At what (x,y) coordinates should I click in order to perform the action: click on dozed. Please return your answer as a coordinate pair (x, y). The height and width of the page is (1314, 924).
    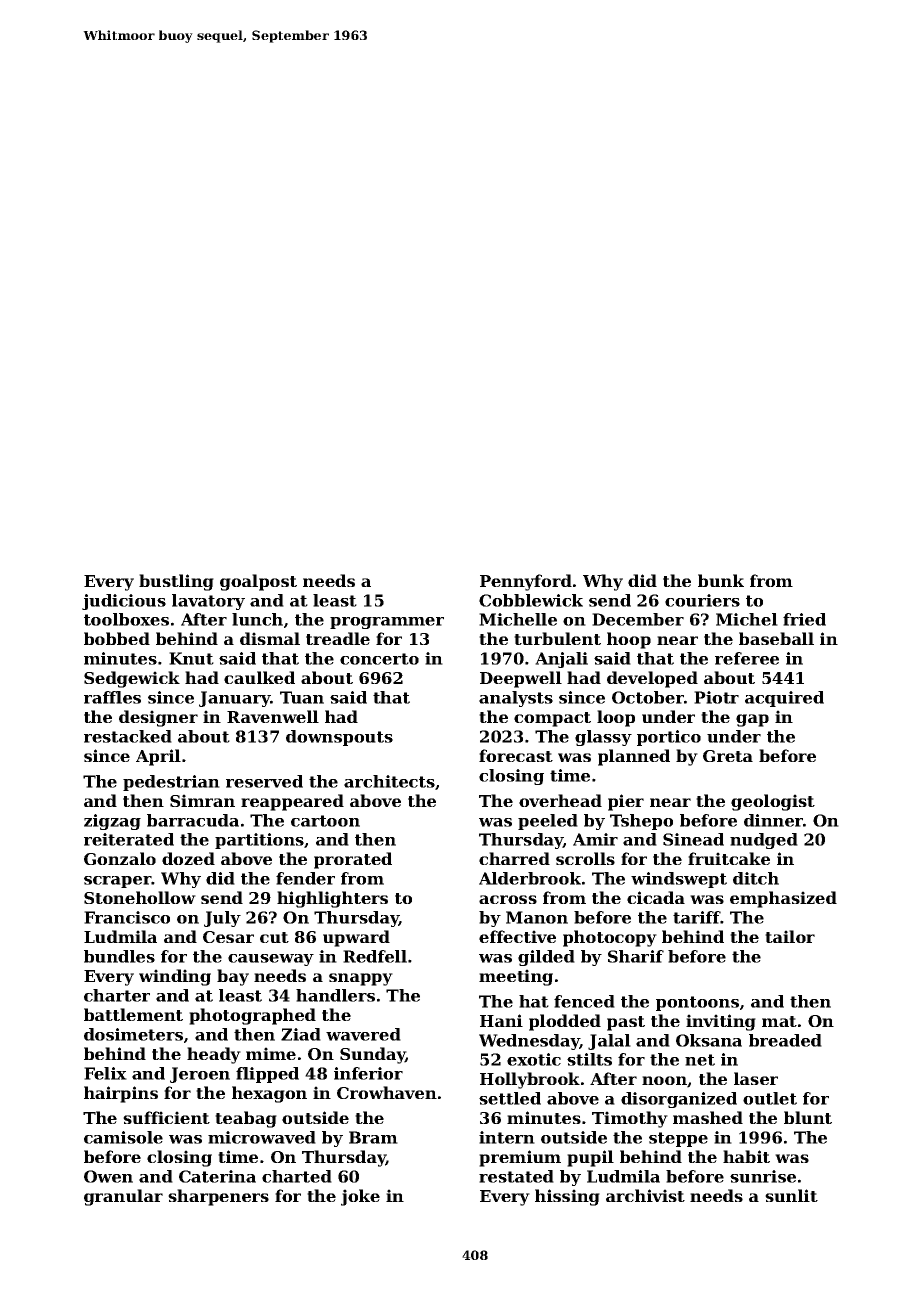
    Looking at the image, I should click on (188, 858).
